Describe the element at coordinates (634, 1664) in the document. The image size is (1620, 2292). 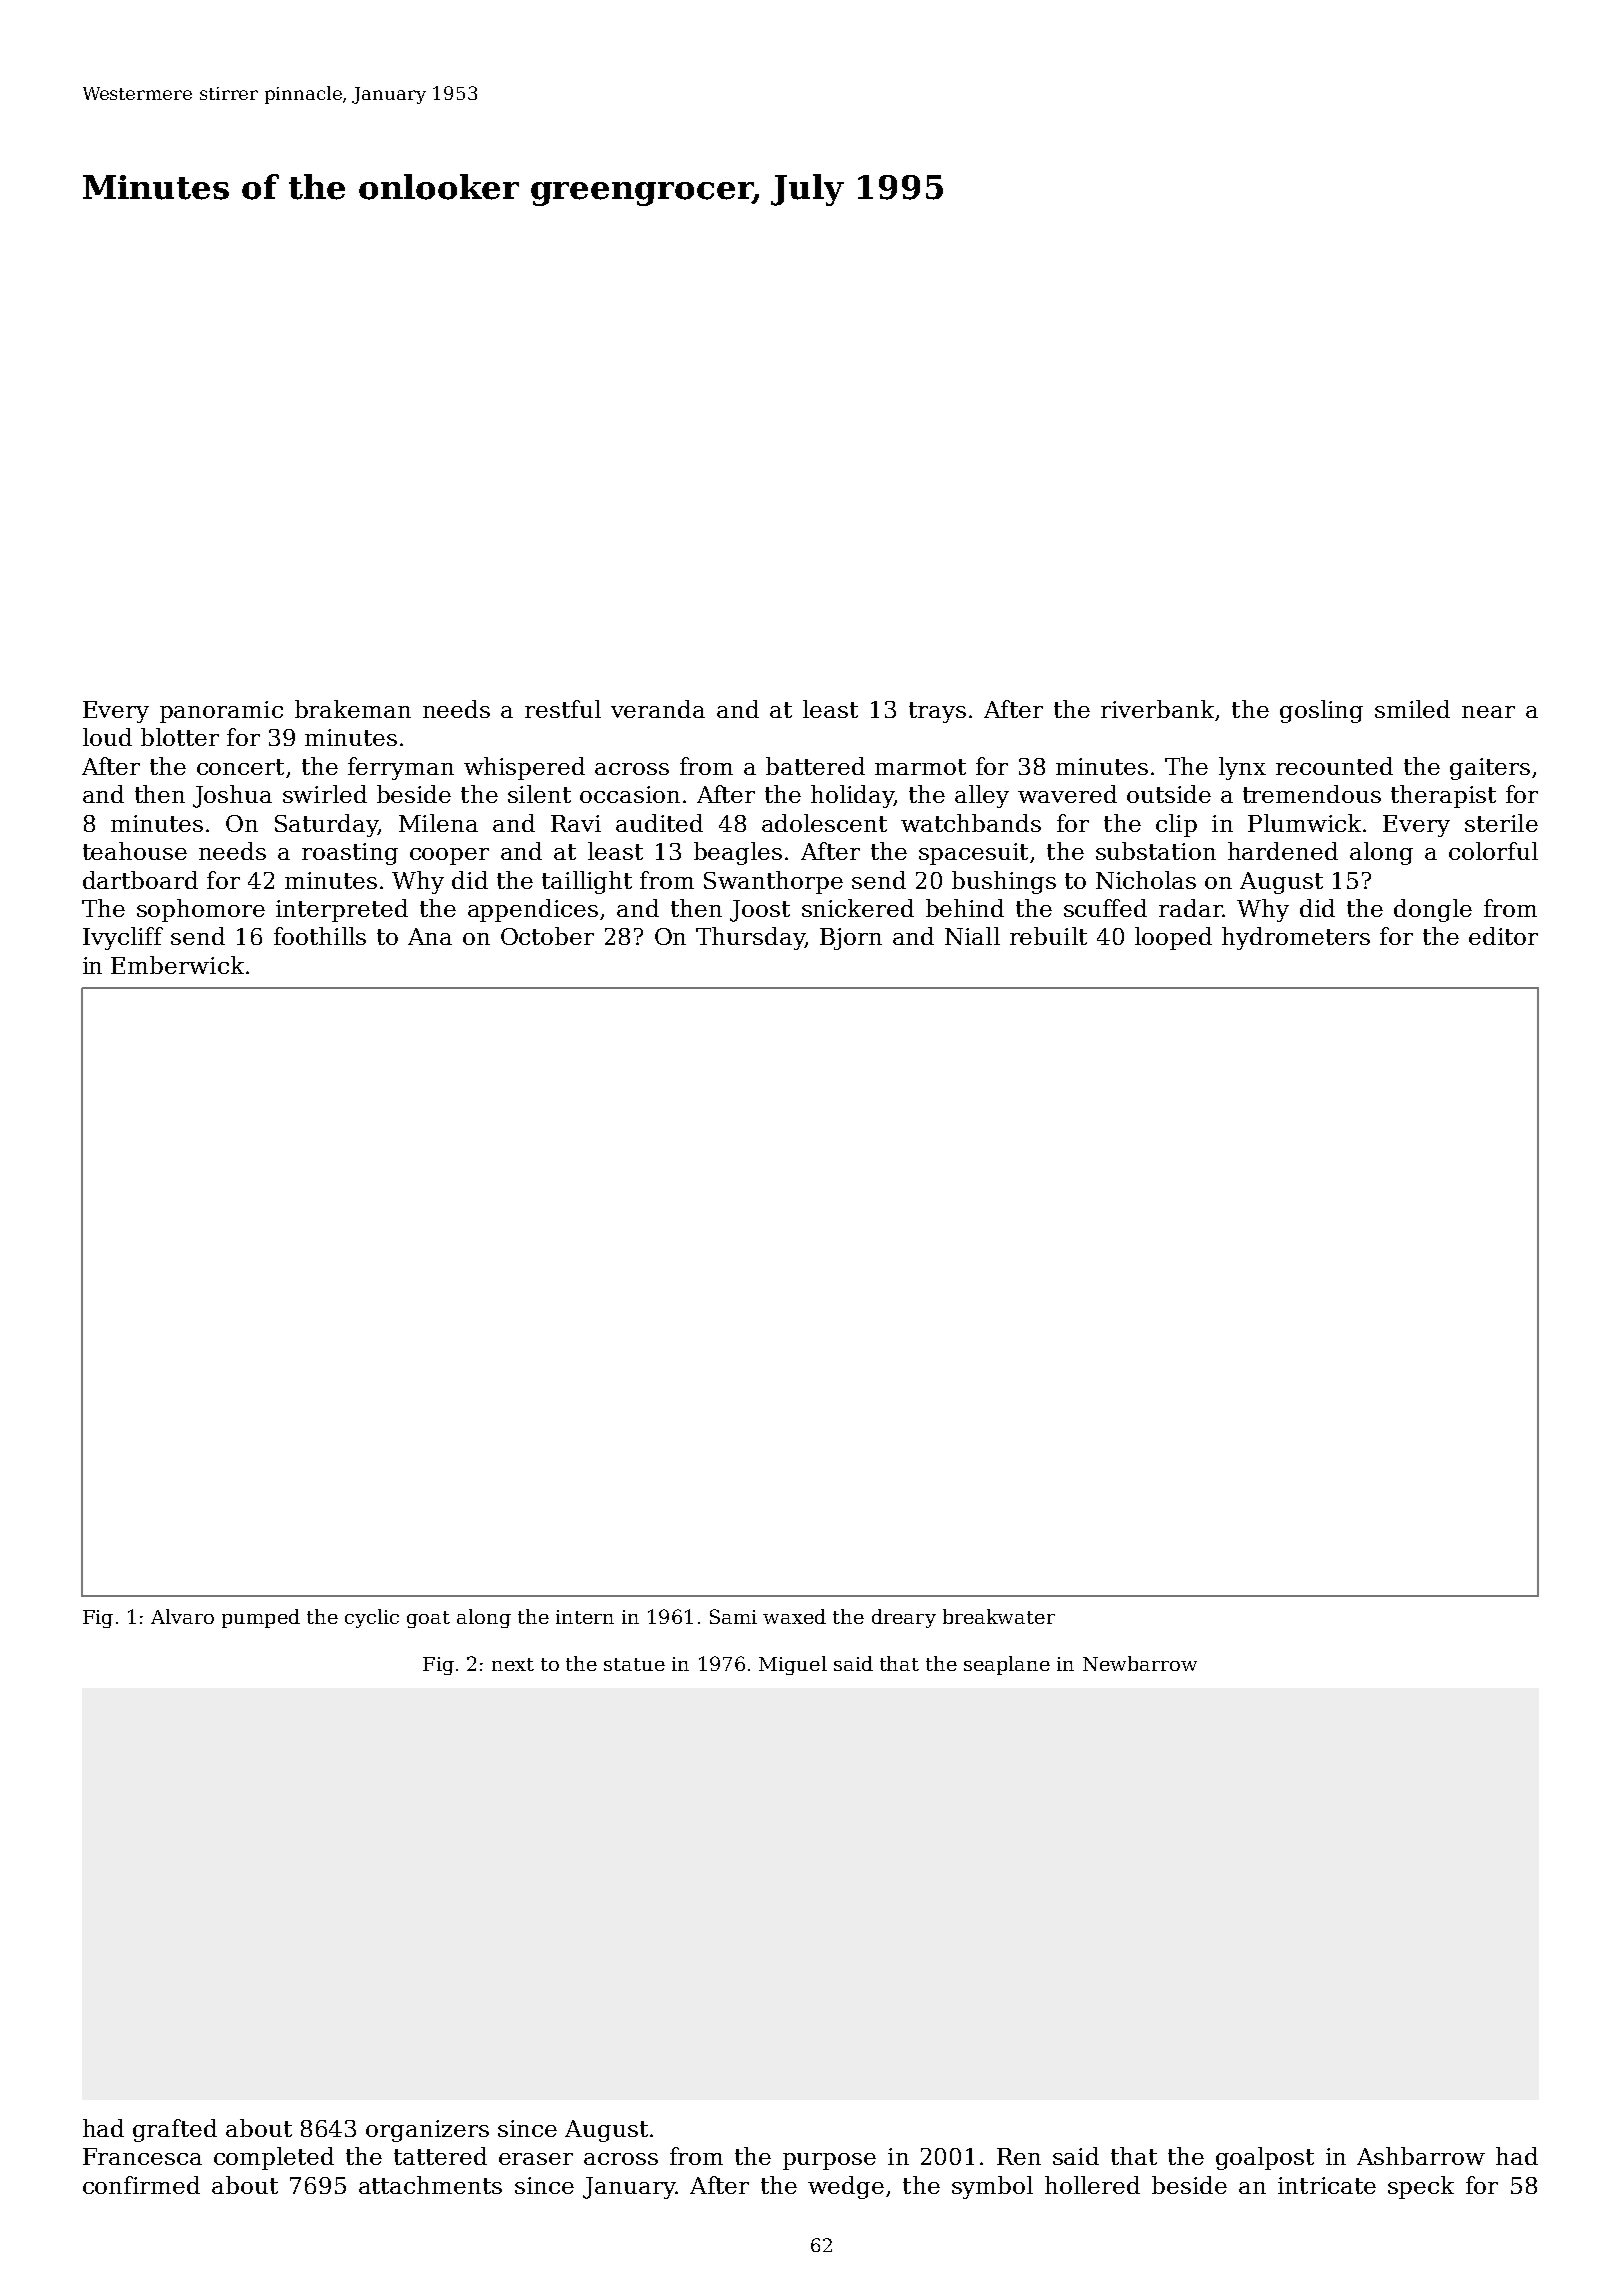
I see `statue` at that location.
